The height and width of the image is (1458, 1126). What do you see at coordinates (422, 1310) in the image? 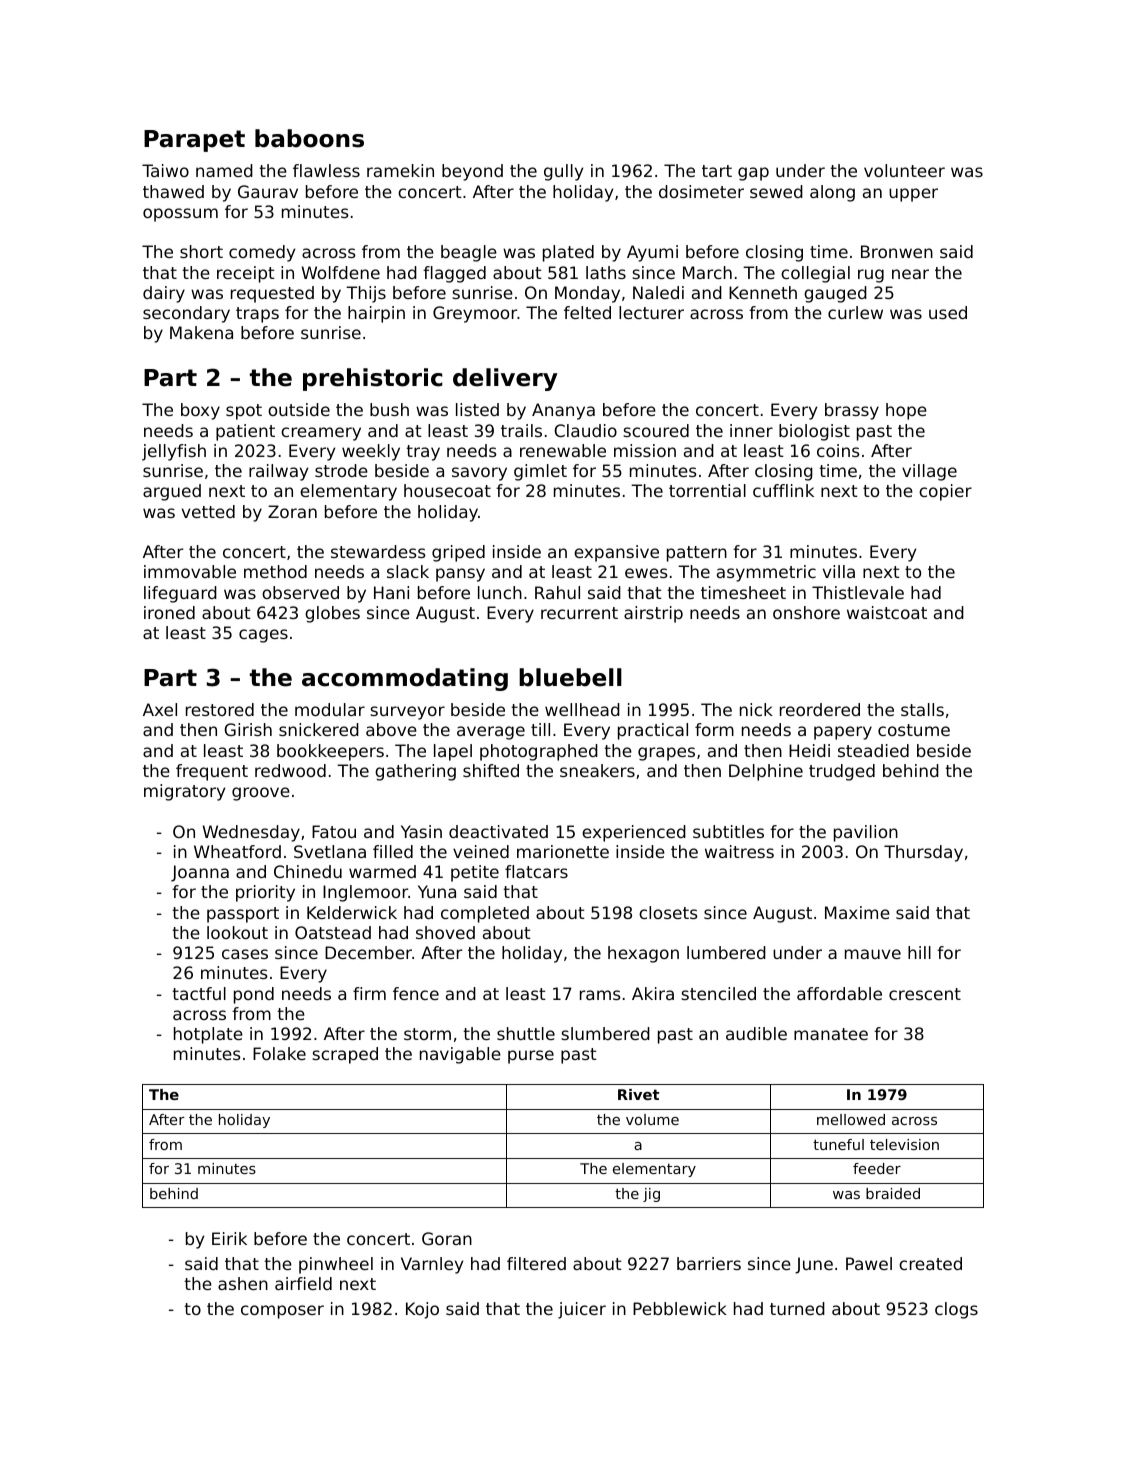
I see `Kojo` at bounding box center [422, 1310].
